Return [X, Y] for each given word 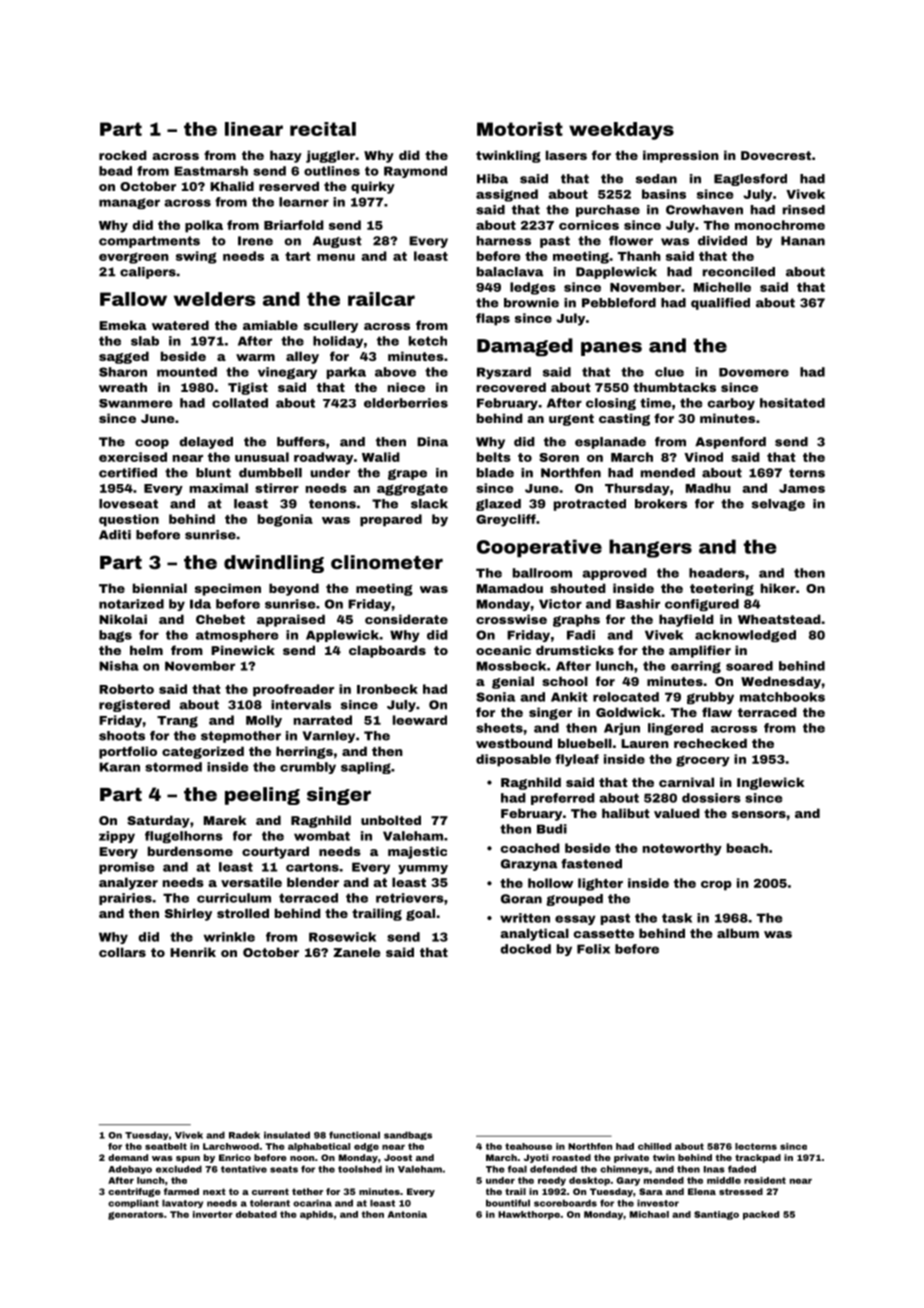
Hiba [492, 179]
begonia [285, 520]
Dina [432, 442]
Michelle [722, 287]
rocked [123, 155]
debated [256, 1214]
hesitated [792, 403]
